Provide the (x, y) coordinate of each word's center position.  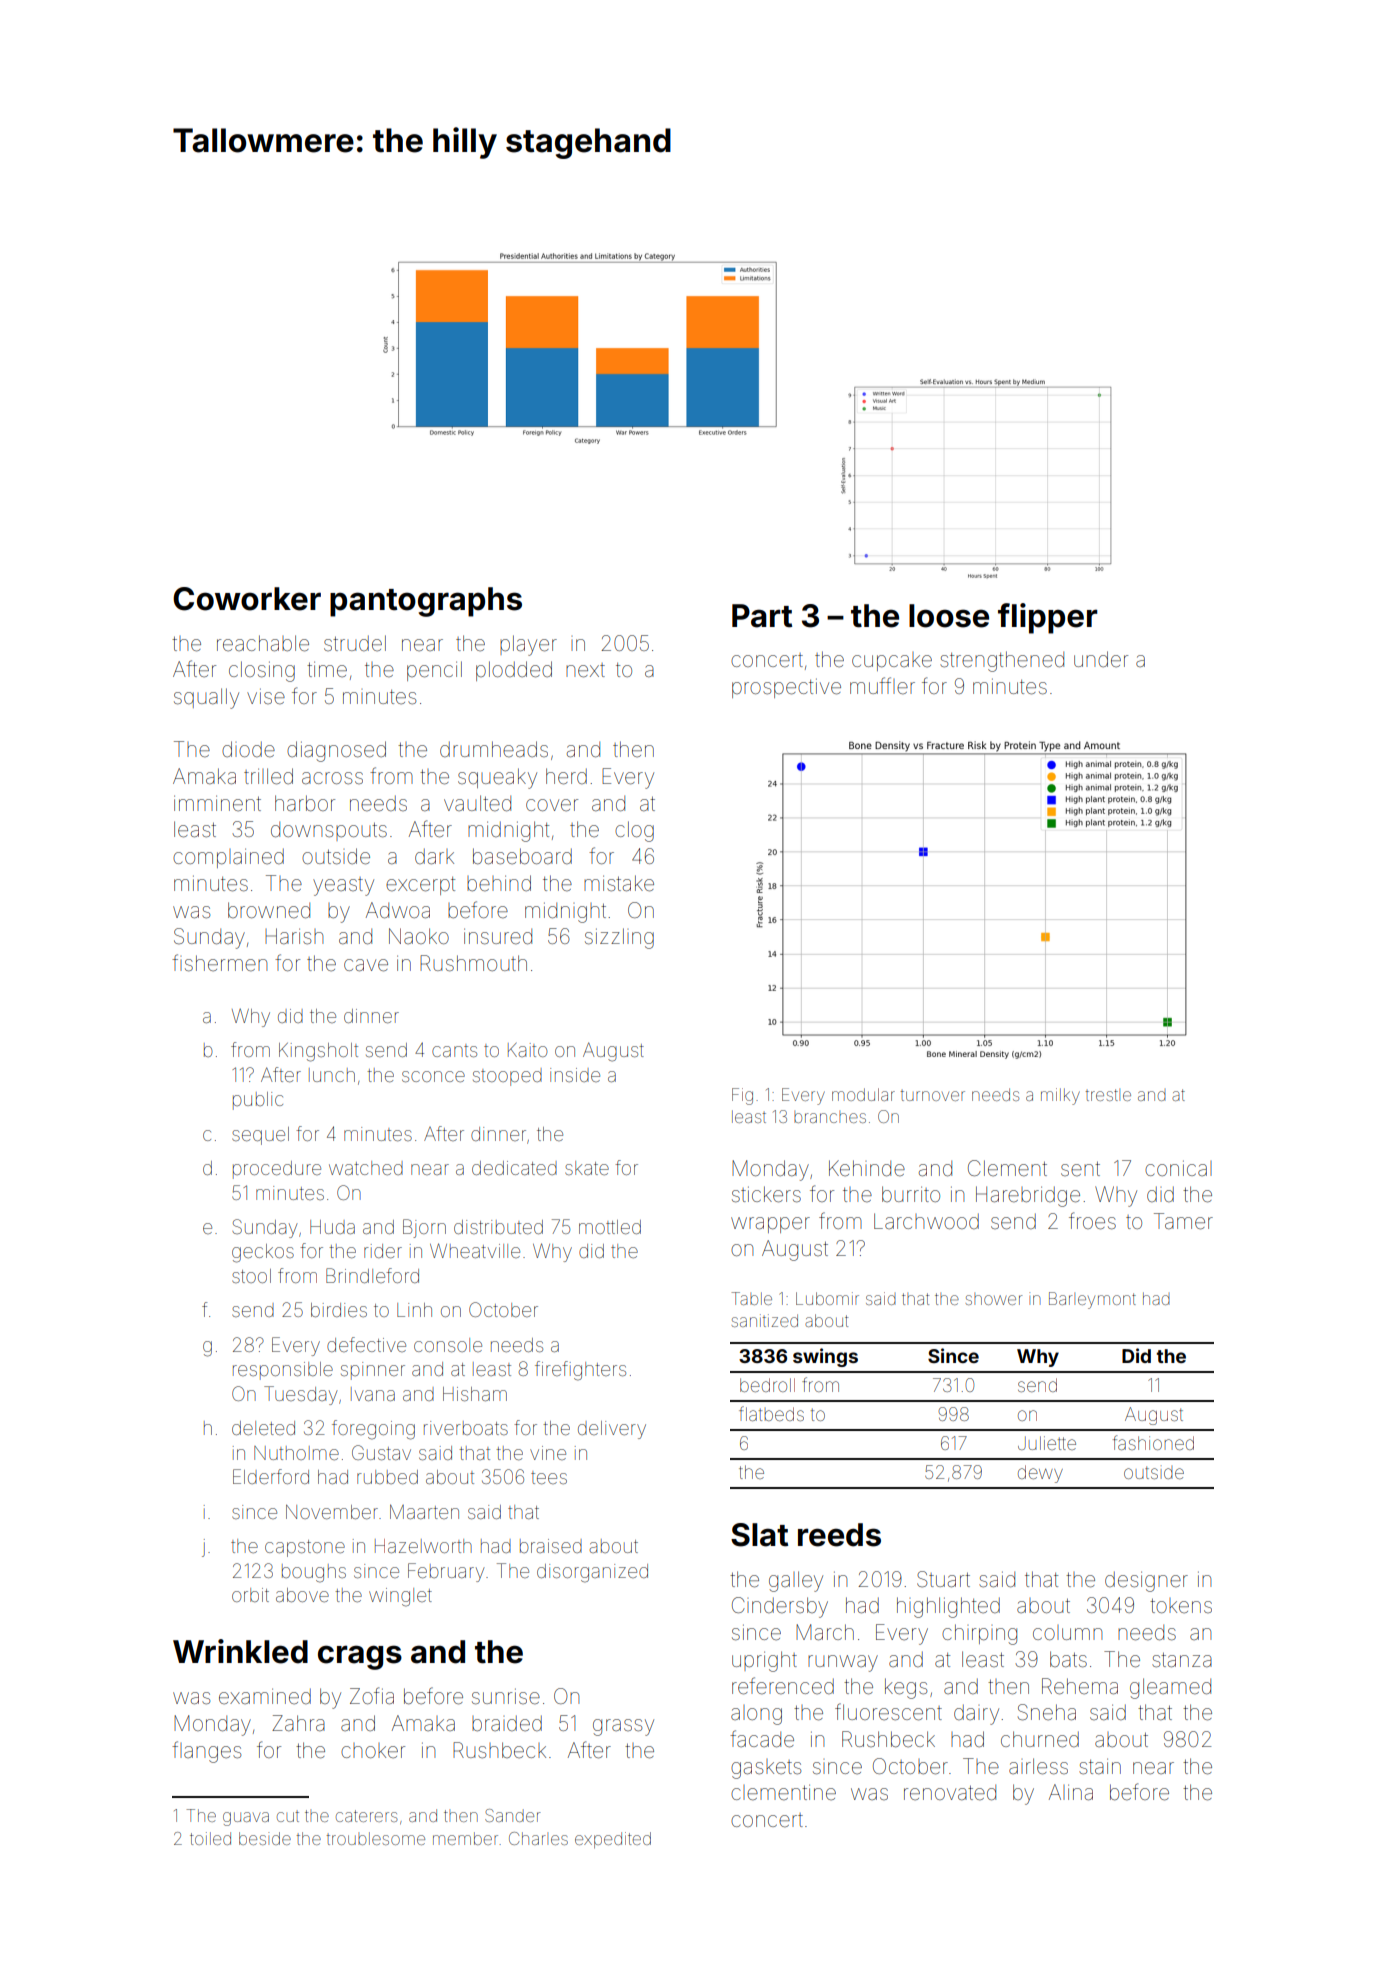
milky (1060, 1096)
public (258, 1101)
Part (762, 616)
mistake (619, 883)
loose (949, 616)
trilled (268, 776)
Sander (513, 1815)
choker (373, 1750)
